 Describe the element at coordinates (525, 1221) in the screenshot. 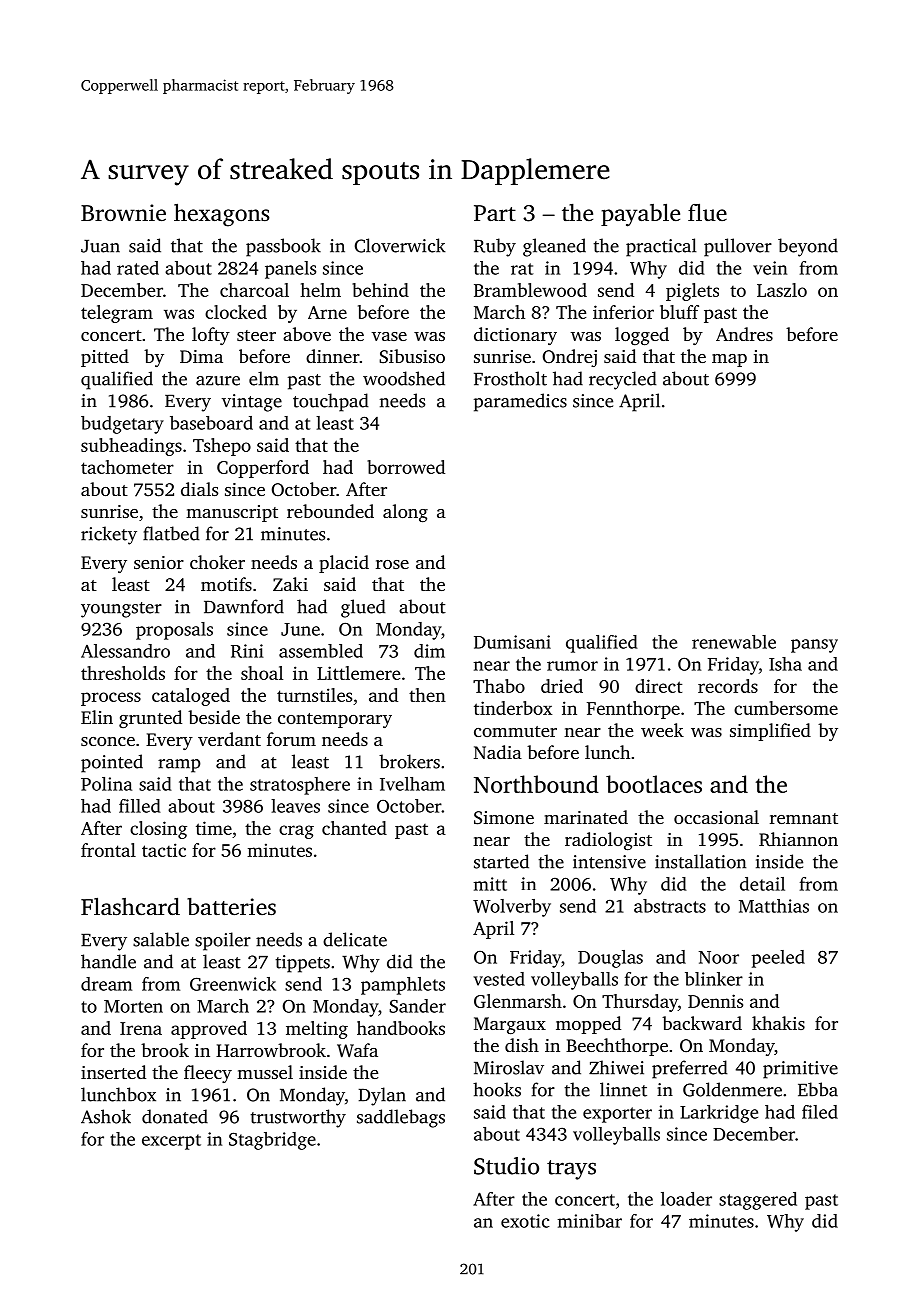

I see `exotic` at that location.
